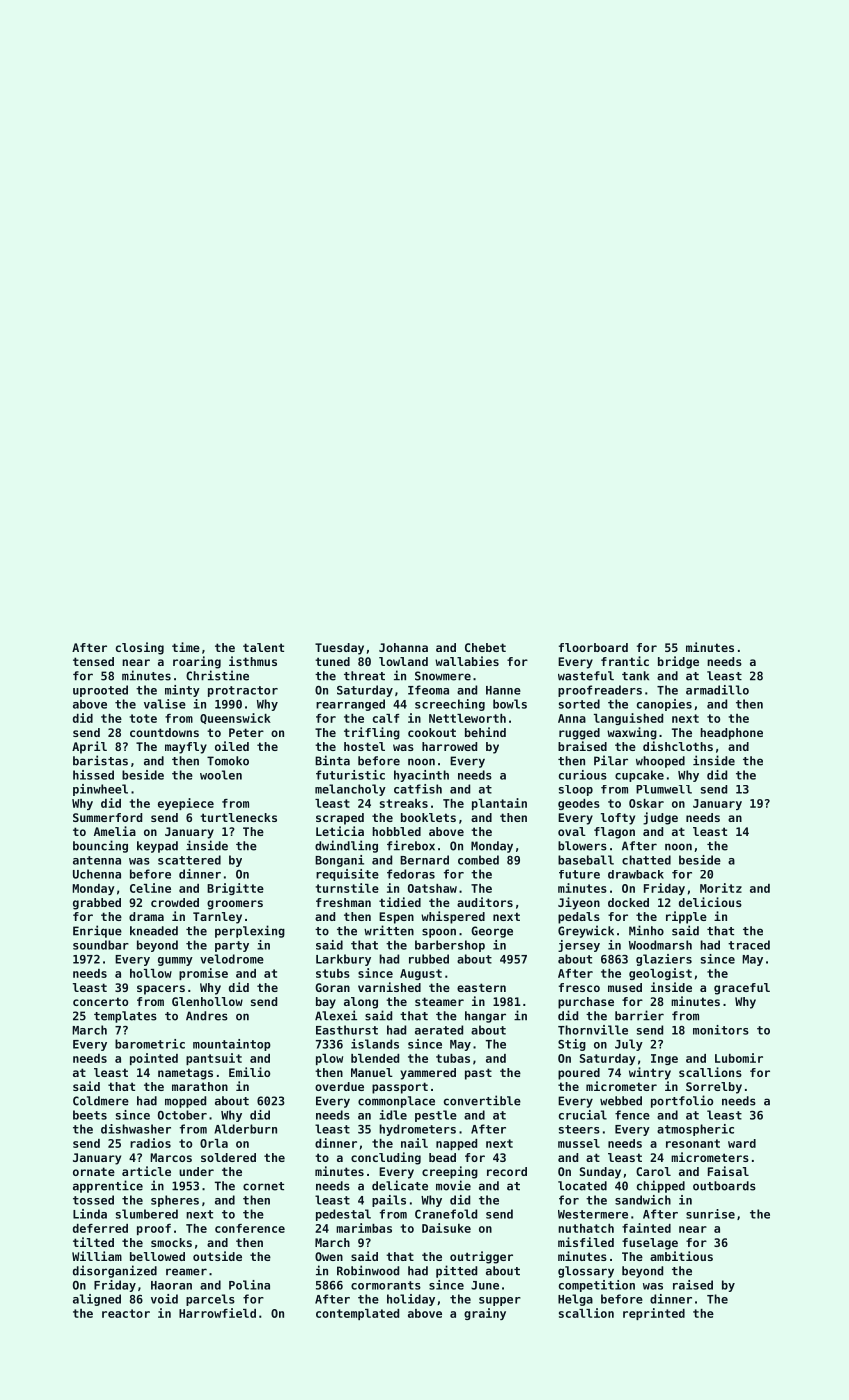 The height and width of the document is (1400, 849). What do you see at coordinates (453, 1058) in the document?
I see `tubas` at bounding box center [453, 1058].
